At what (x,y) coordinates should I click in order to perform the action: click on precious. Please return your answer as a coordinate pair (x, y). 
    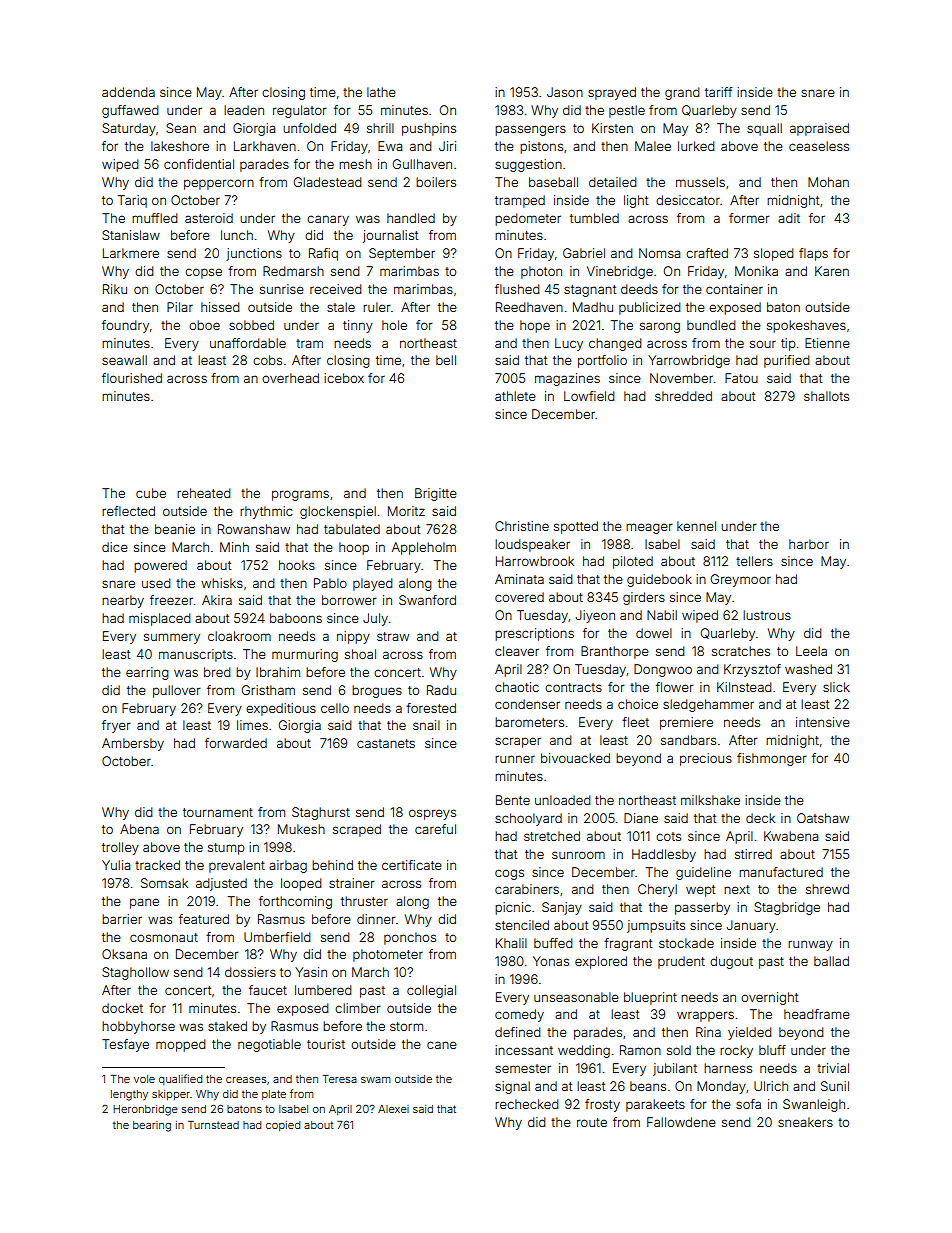
    Looking at the image, I should click on (706, 759).
